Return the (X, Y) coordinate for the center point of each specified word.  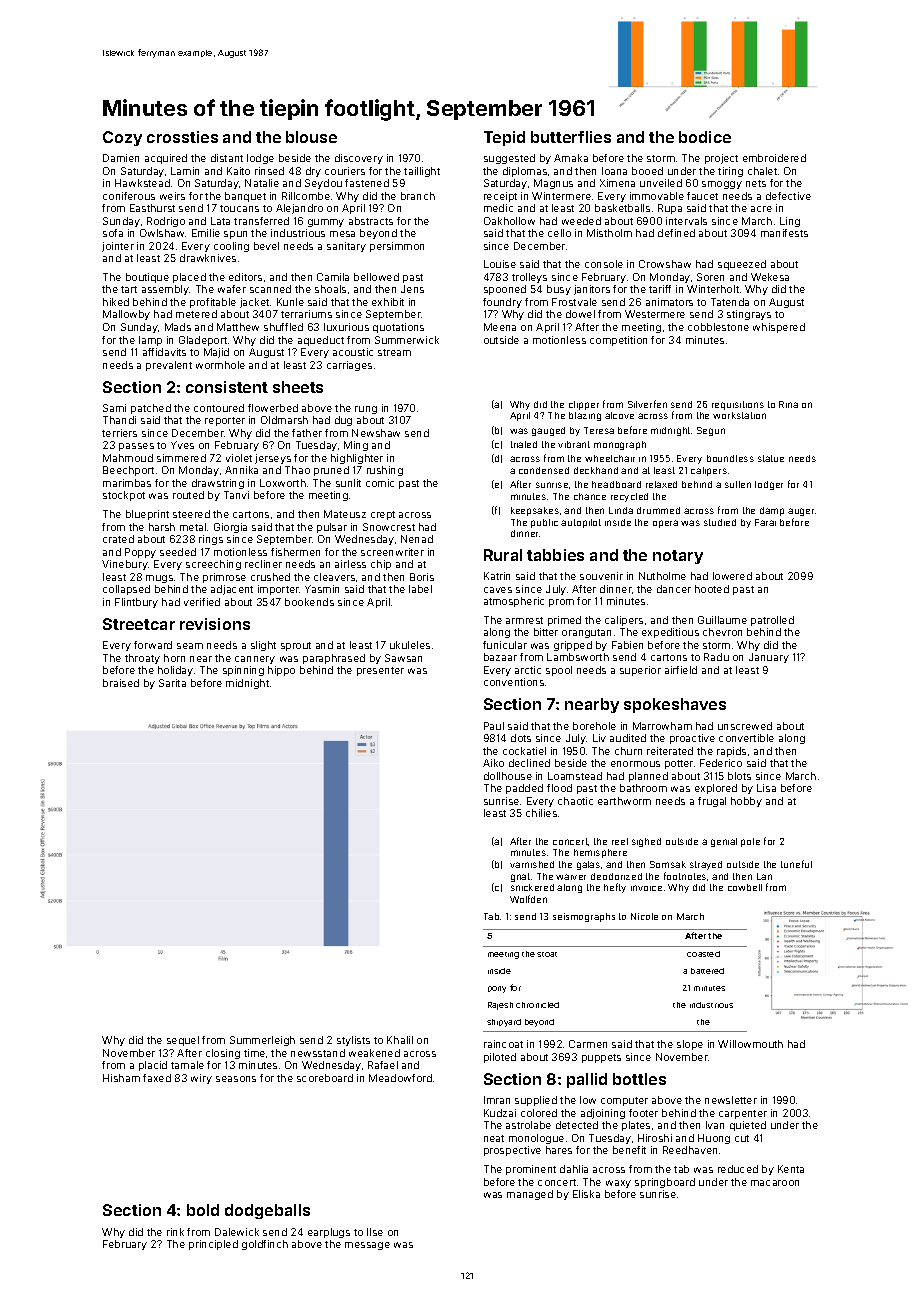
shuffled (283, 327)
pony (497, 989)
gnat (520, 877)
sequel (183, 1041)
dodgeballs (267, 1211)
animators (669, 302)
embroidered (774, 158)
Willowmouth (750, 1044)
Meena (500, 327)
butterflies (571, 137)
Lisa (766, 788)
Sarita (172, 683)
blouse (311, 137)
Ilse (375, 1232)
